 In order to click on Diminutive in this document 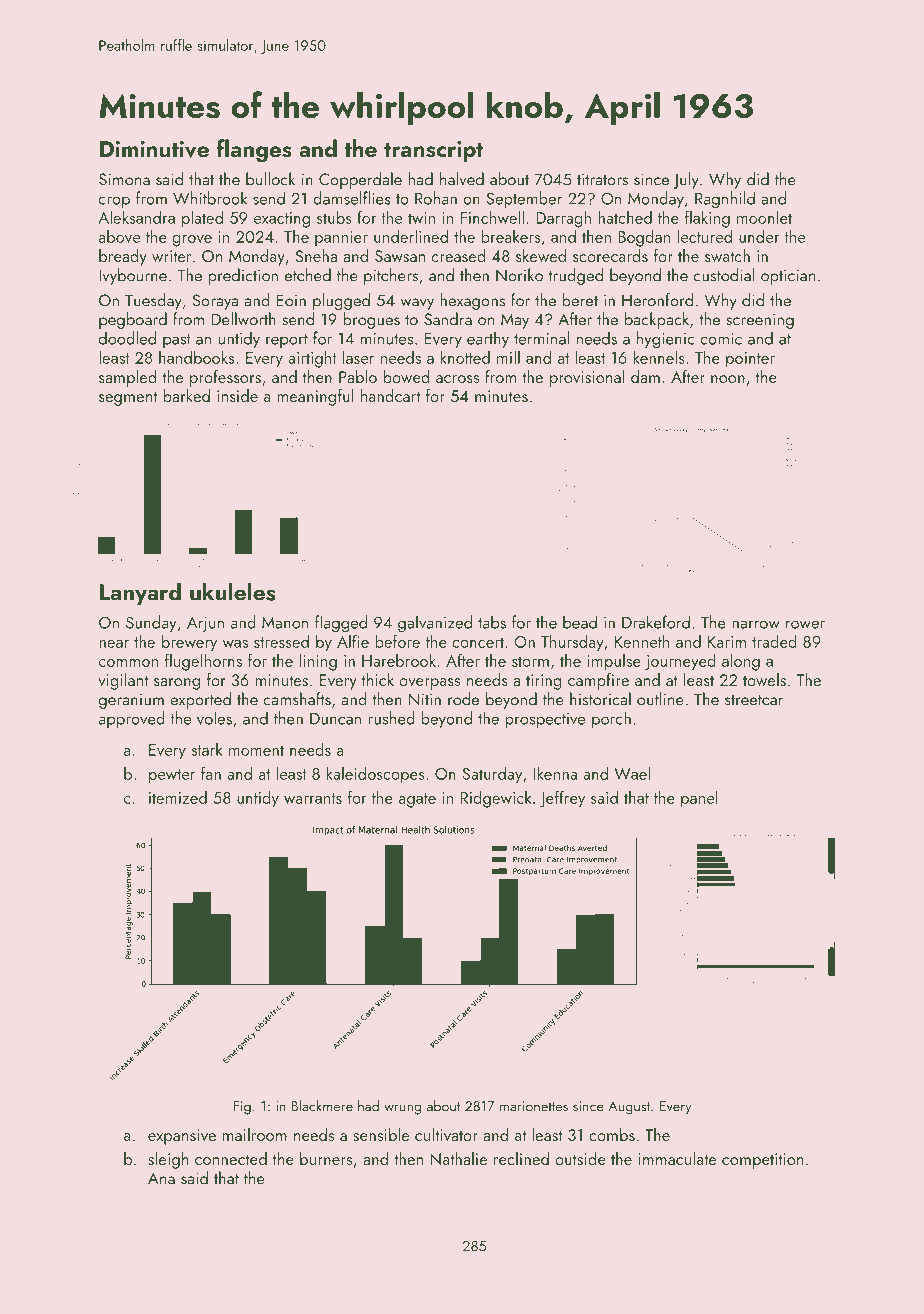, I will do `click(154, 149)`.
